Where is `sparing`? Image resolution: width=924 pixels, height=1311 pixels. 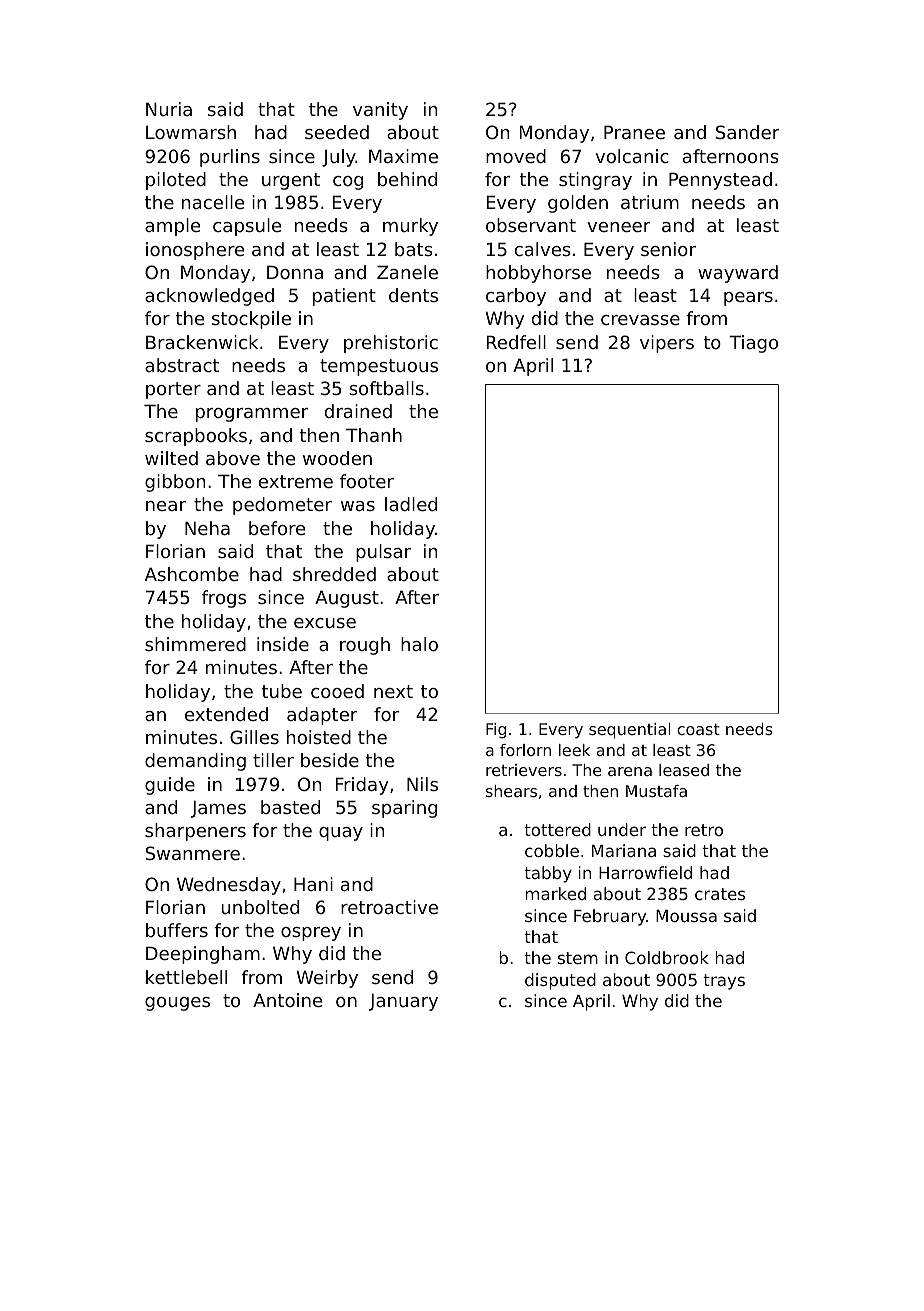 sparing is located at coordinates (404, 809).
